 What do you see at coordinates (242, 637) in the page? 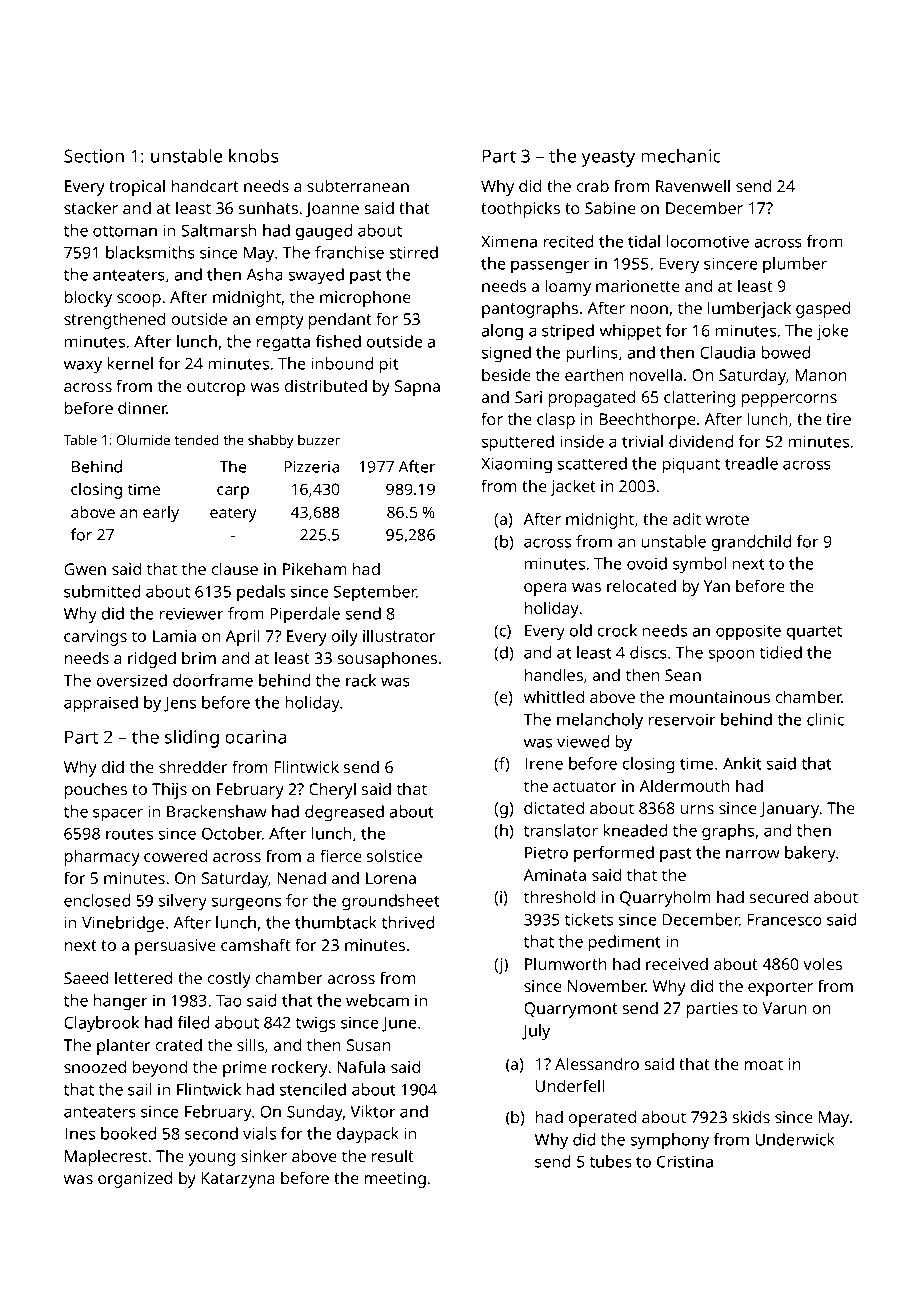
I see `April` at bounding box center [242, 637].
